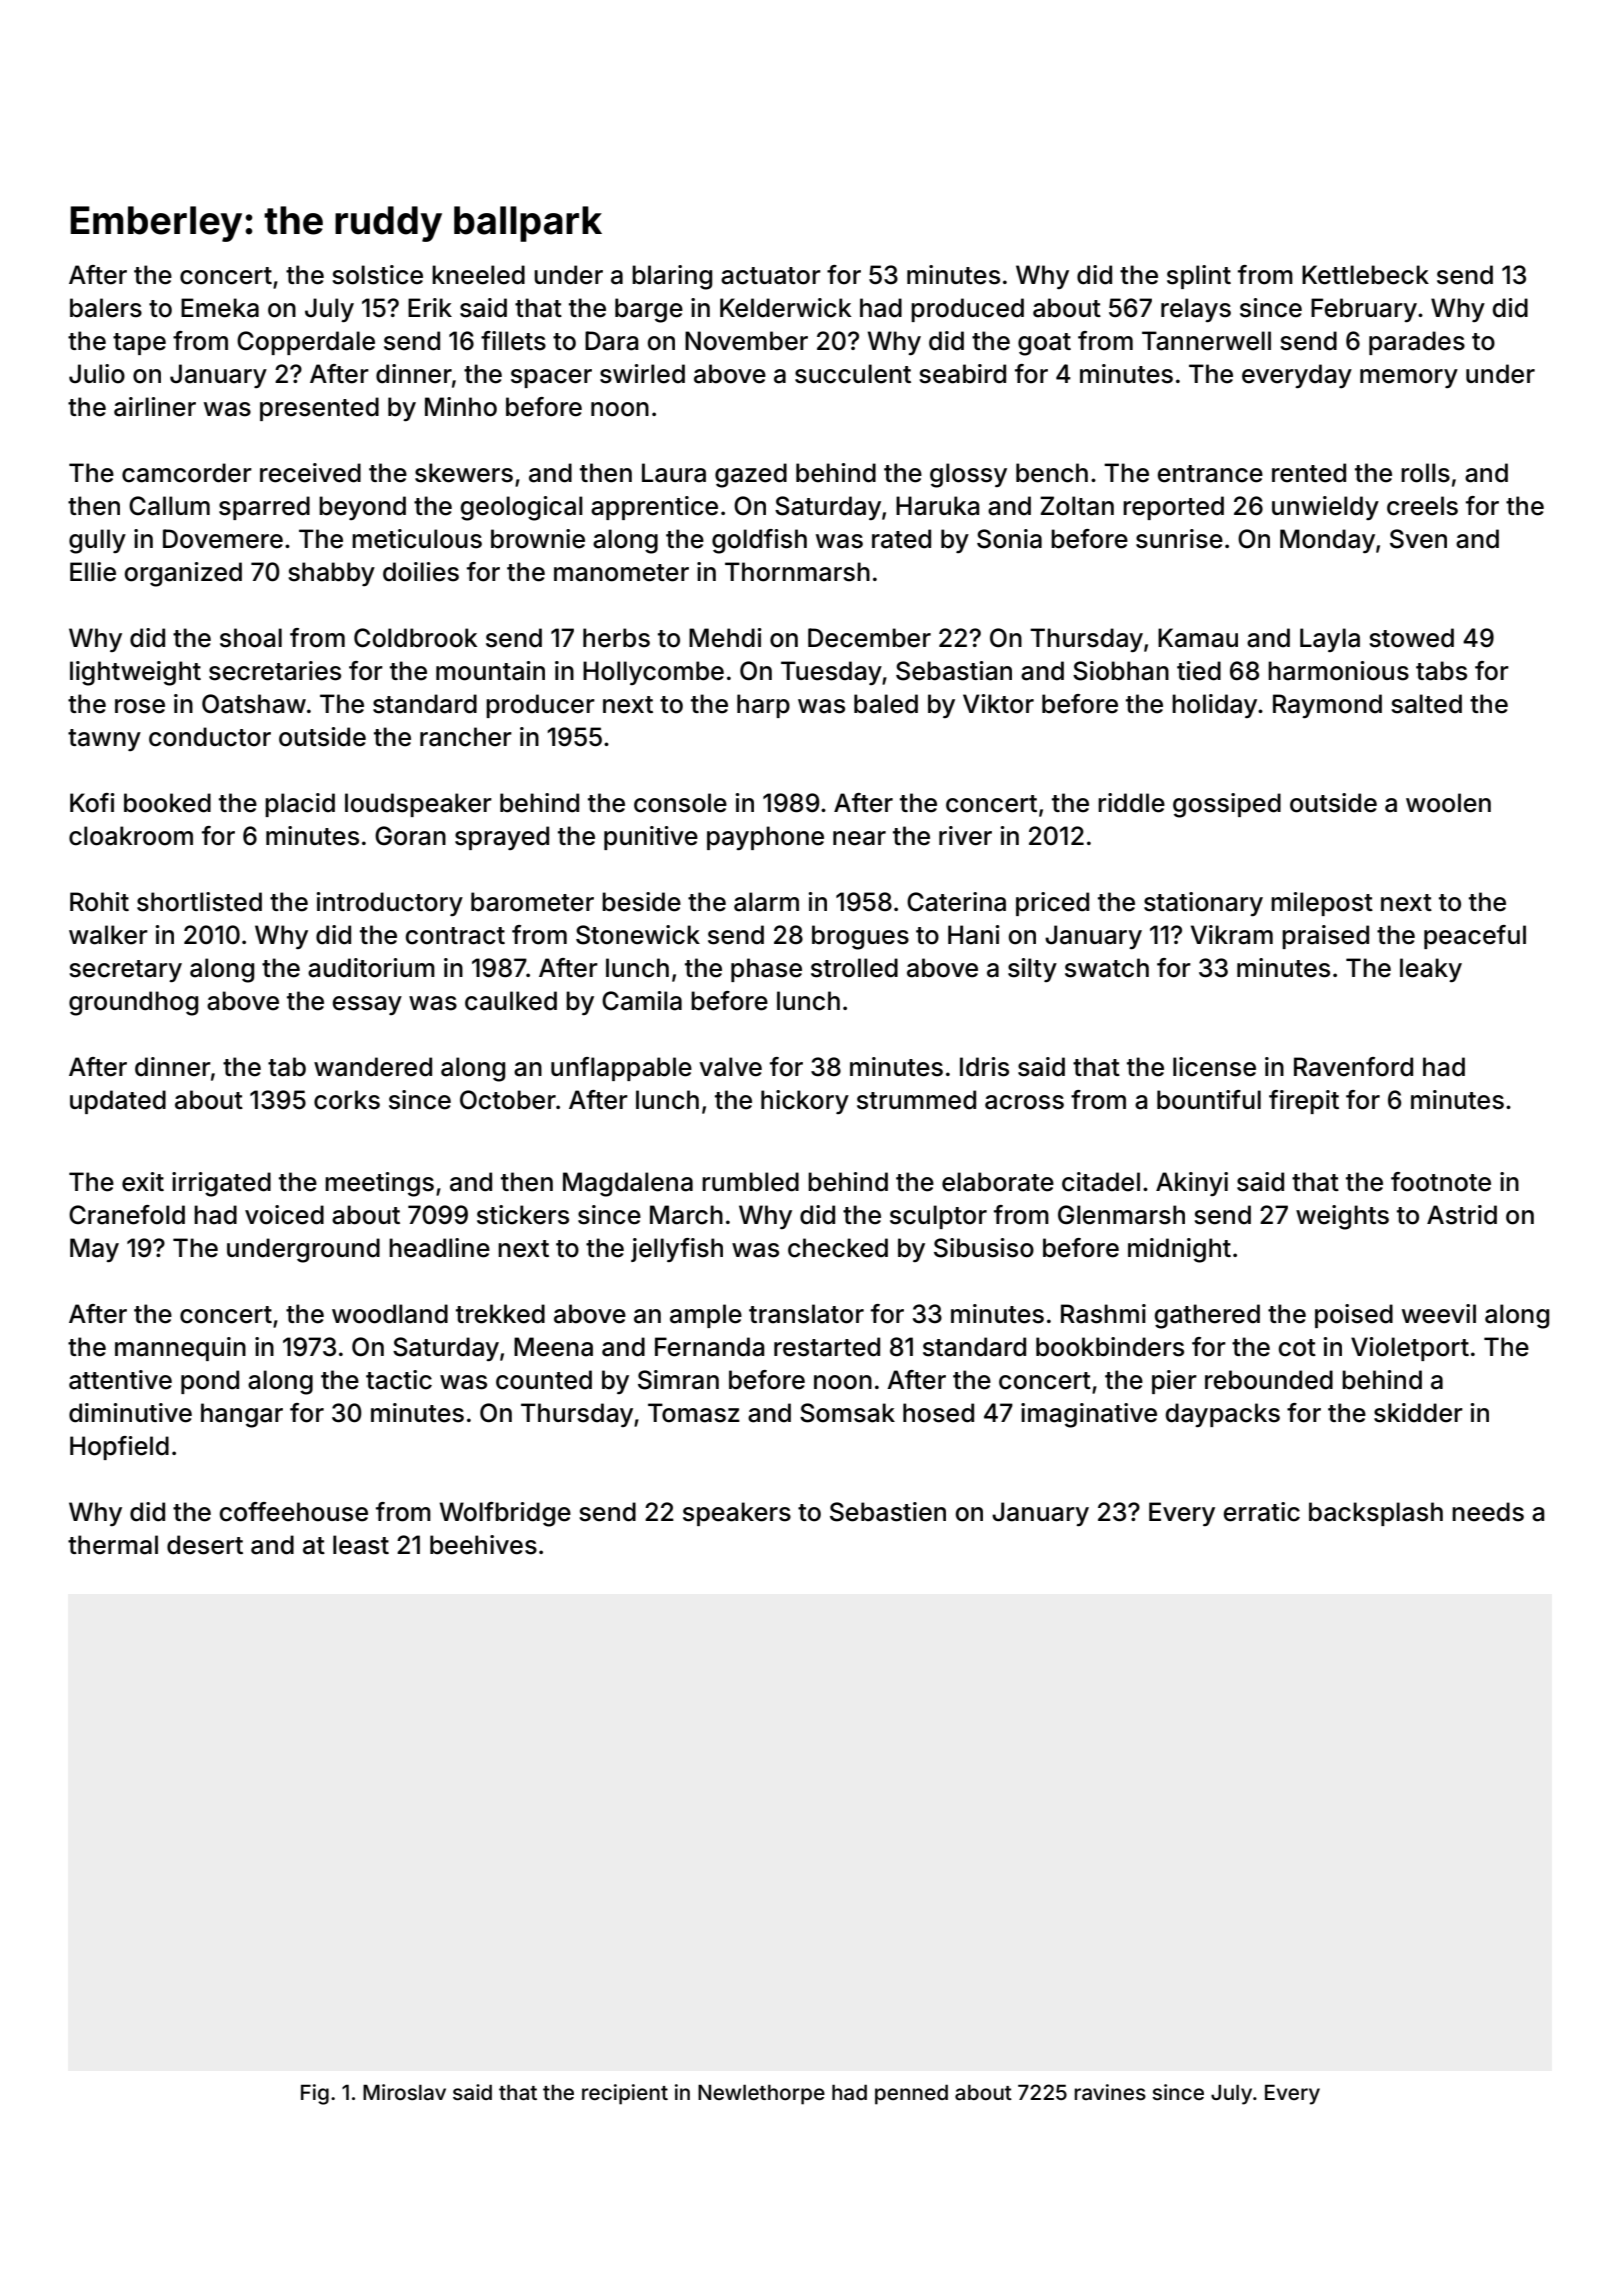 Image resolution: width=1620 pixels, height=2292 pixels. What do you see at coordinates (1262, 1512) in the image?
I see `erratic` at bounding box center [1262, 1512].
